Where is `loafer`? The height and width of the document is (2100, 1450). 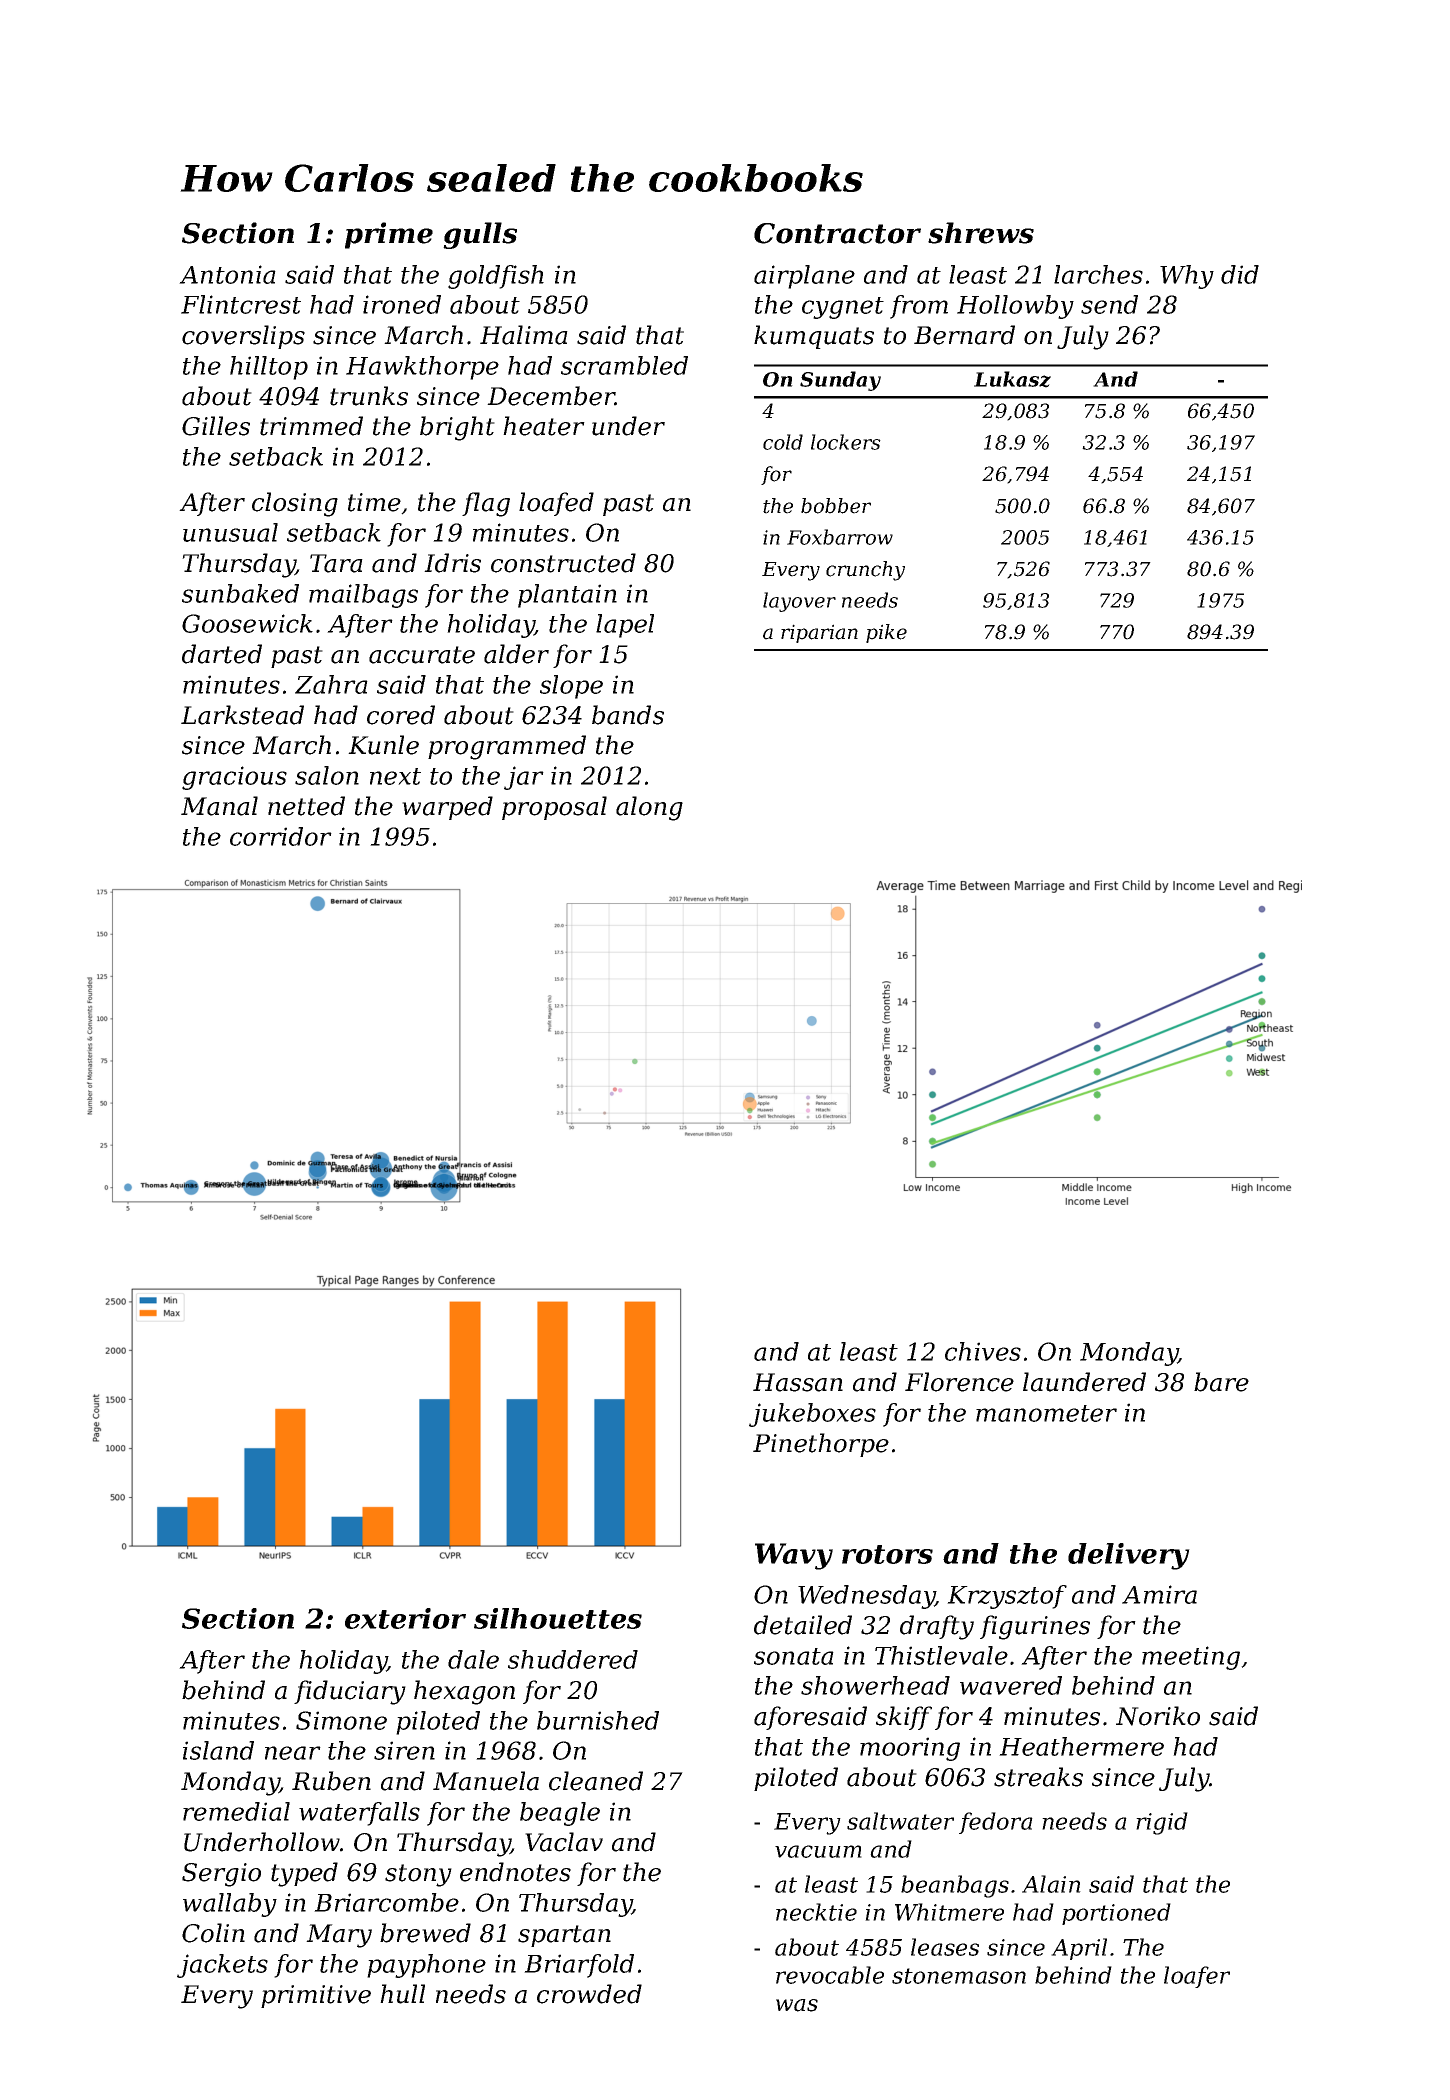
loafer is located at coordinates (1197, 1977).
